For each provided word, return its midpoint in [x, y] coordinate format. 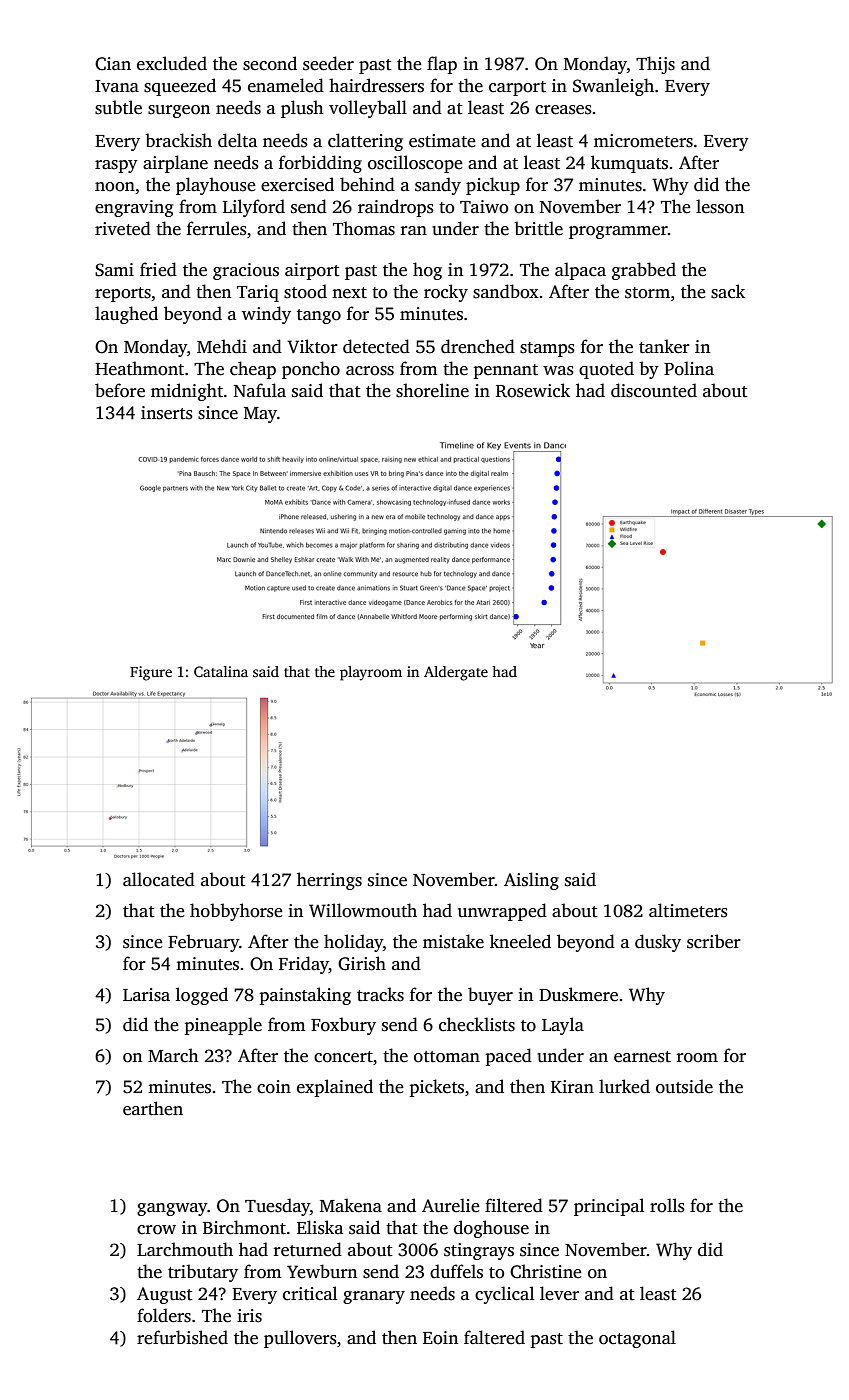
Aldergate [456, 673]
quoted [606, 370]
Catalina [221, 671]
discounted [654, 390]
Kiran [572, 1086]
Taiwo [484, 207]
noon [115, 187]
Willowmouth [363, 910]
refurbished [182, 1337]
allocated [159, 879]
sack [728, 291]
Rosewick [533, 390]
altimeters [688, 910]
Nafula [260, 390]
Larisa [146, 995]
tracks [380, 994]
